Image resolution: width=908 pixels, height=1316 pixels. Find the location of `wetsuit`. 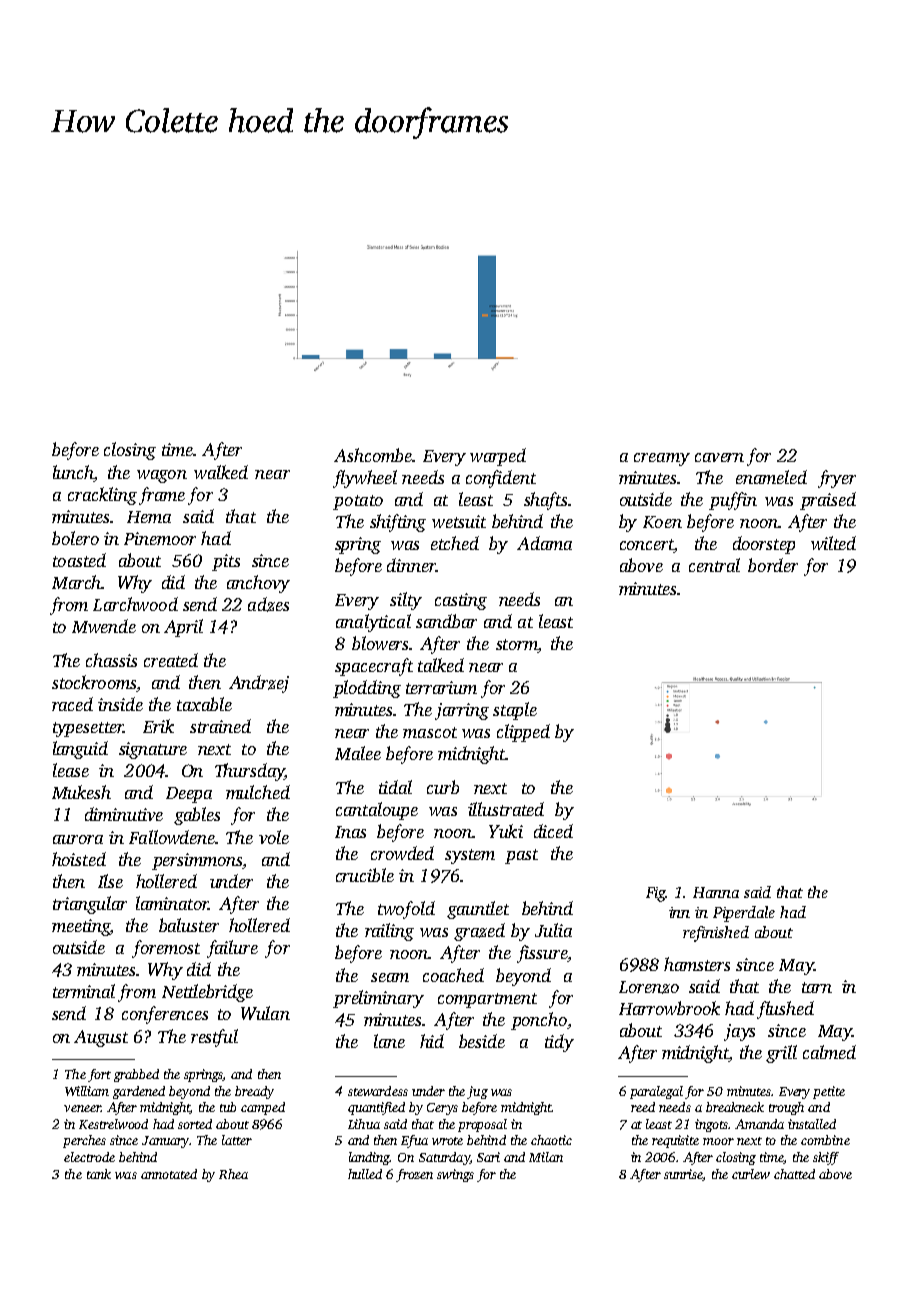

wetsuit is located at coordinates (459, 521).
